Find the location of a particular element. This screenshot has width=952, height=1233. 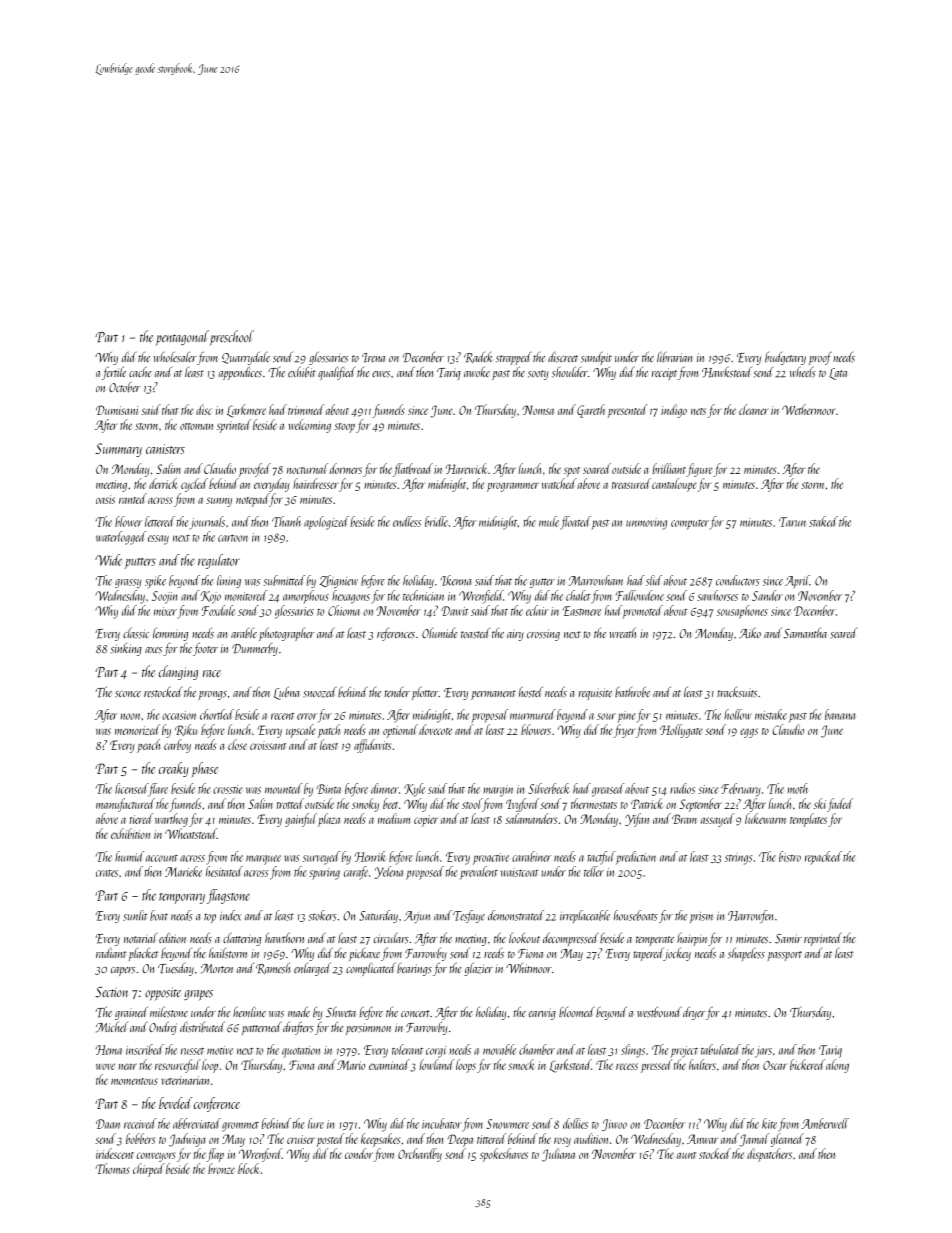

Irena is located at coordinates (373, 358).
